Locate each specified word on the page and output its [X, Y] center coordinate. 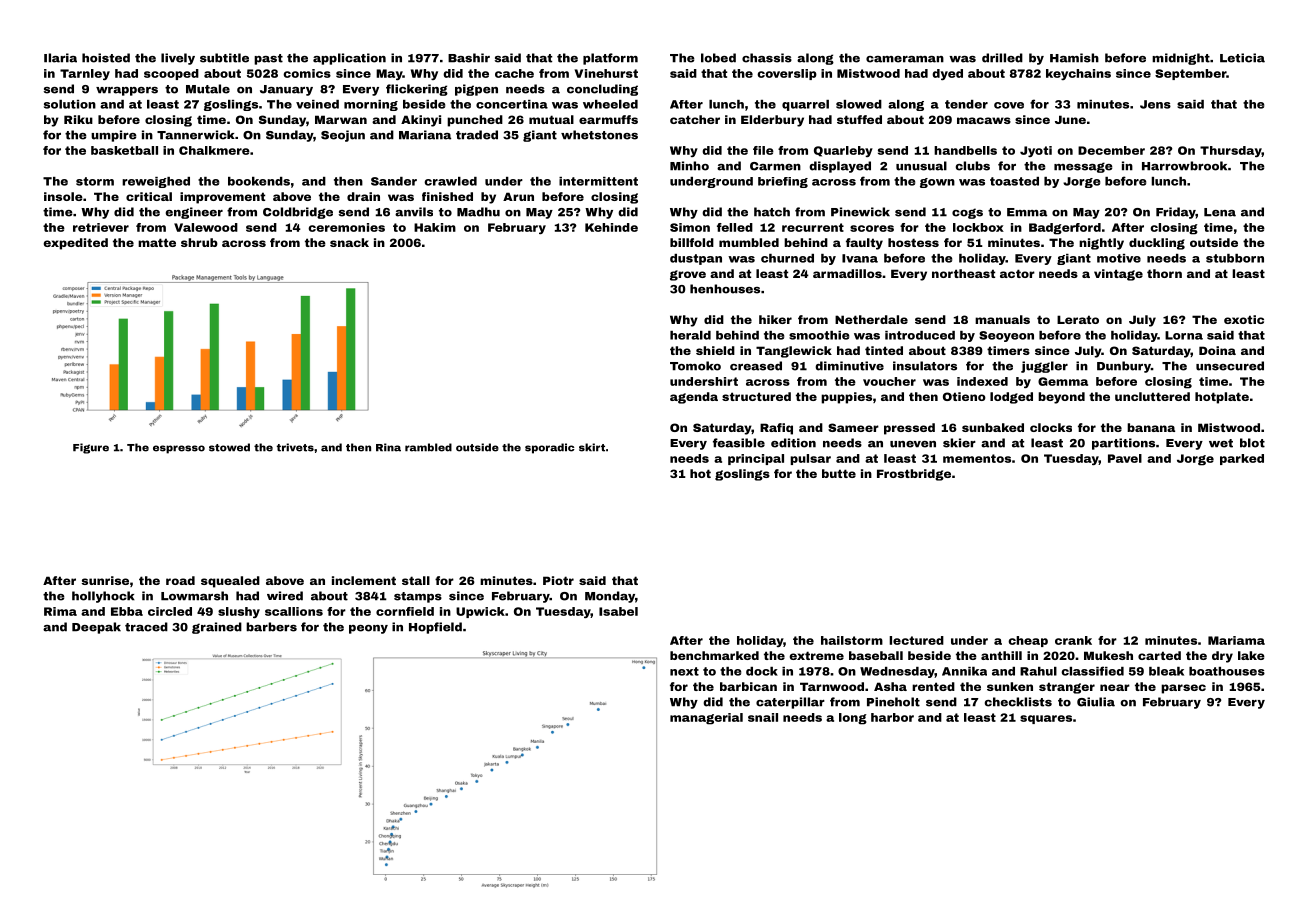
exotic [1244, 319]
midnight [1181, 59]
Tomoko [695, 366]
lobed [718, 58]
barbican [748, 686]
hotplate [1222, 398]
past [268, 59]
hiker [775, 319]
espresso [179, 449]
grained [217, 628]
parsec [1183, 689]
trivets [295, 447]
